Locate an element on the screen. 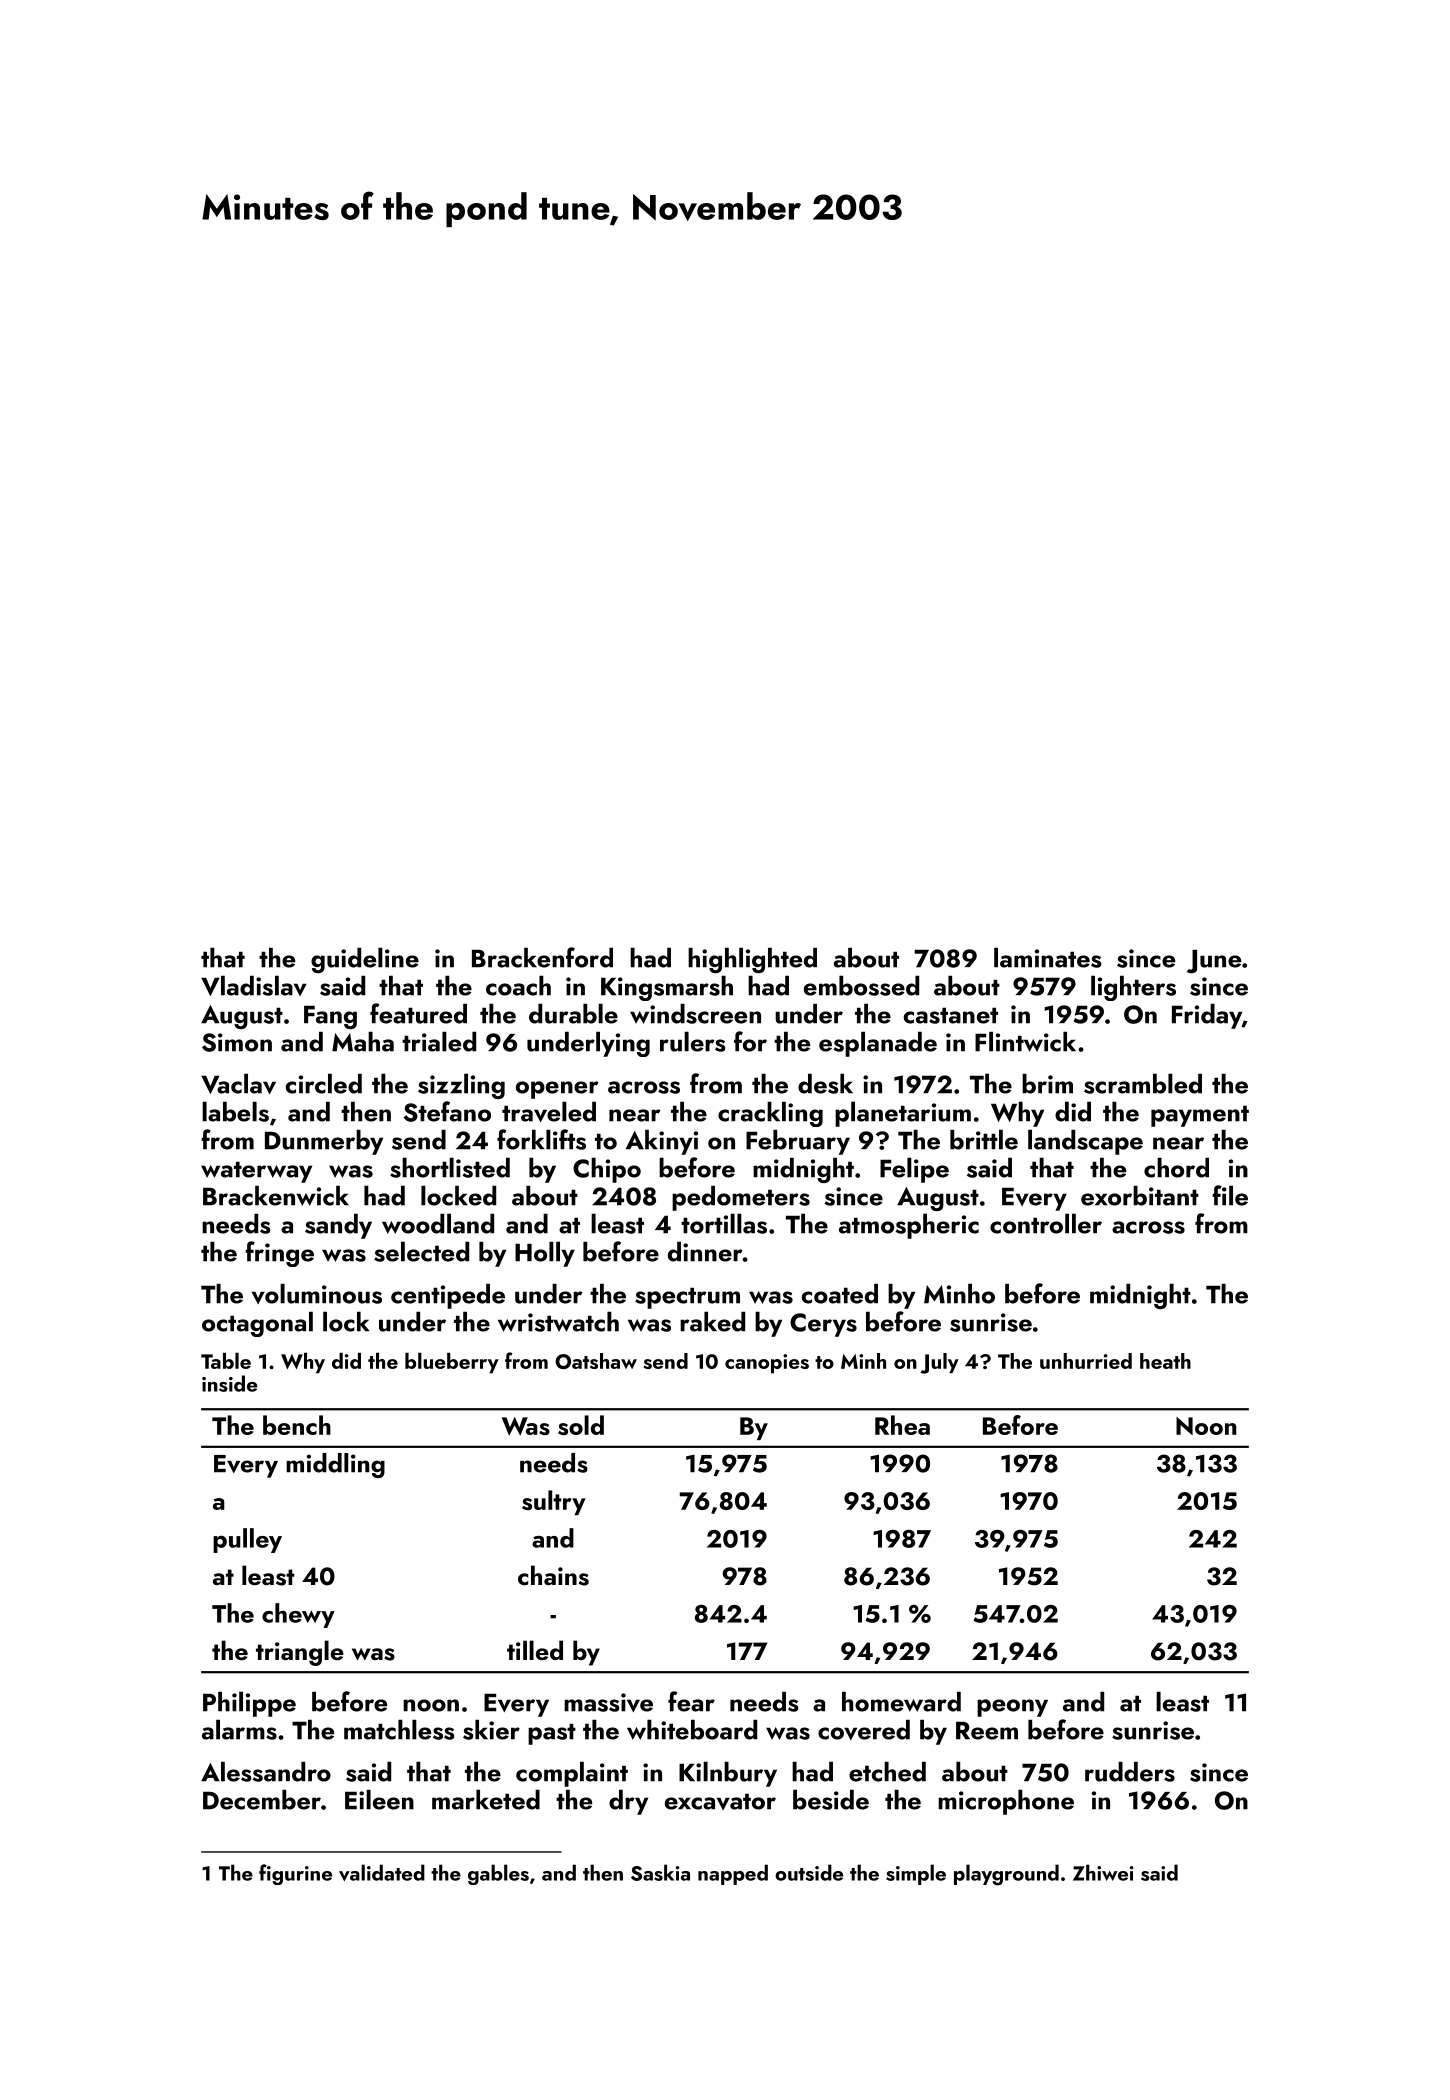 The height and width of the screenshot is (2100, 1450). Rhea is located at coordinates (902, 1425).
